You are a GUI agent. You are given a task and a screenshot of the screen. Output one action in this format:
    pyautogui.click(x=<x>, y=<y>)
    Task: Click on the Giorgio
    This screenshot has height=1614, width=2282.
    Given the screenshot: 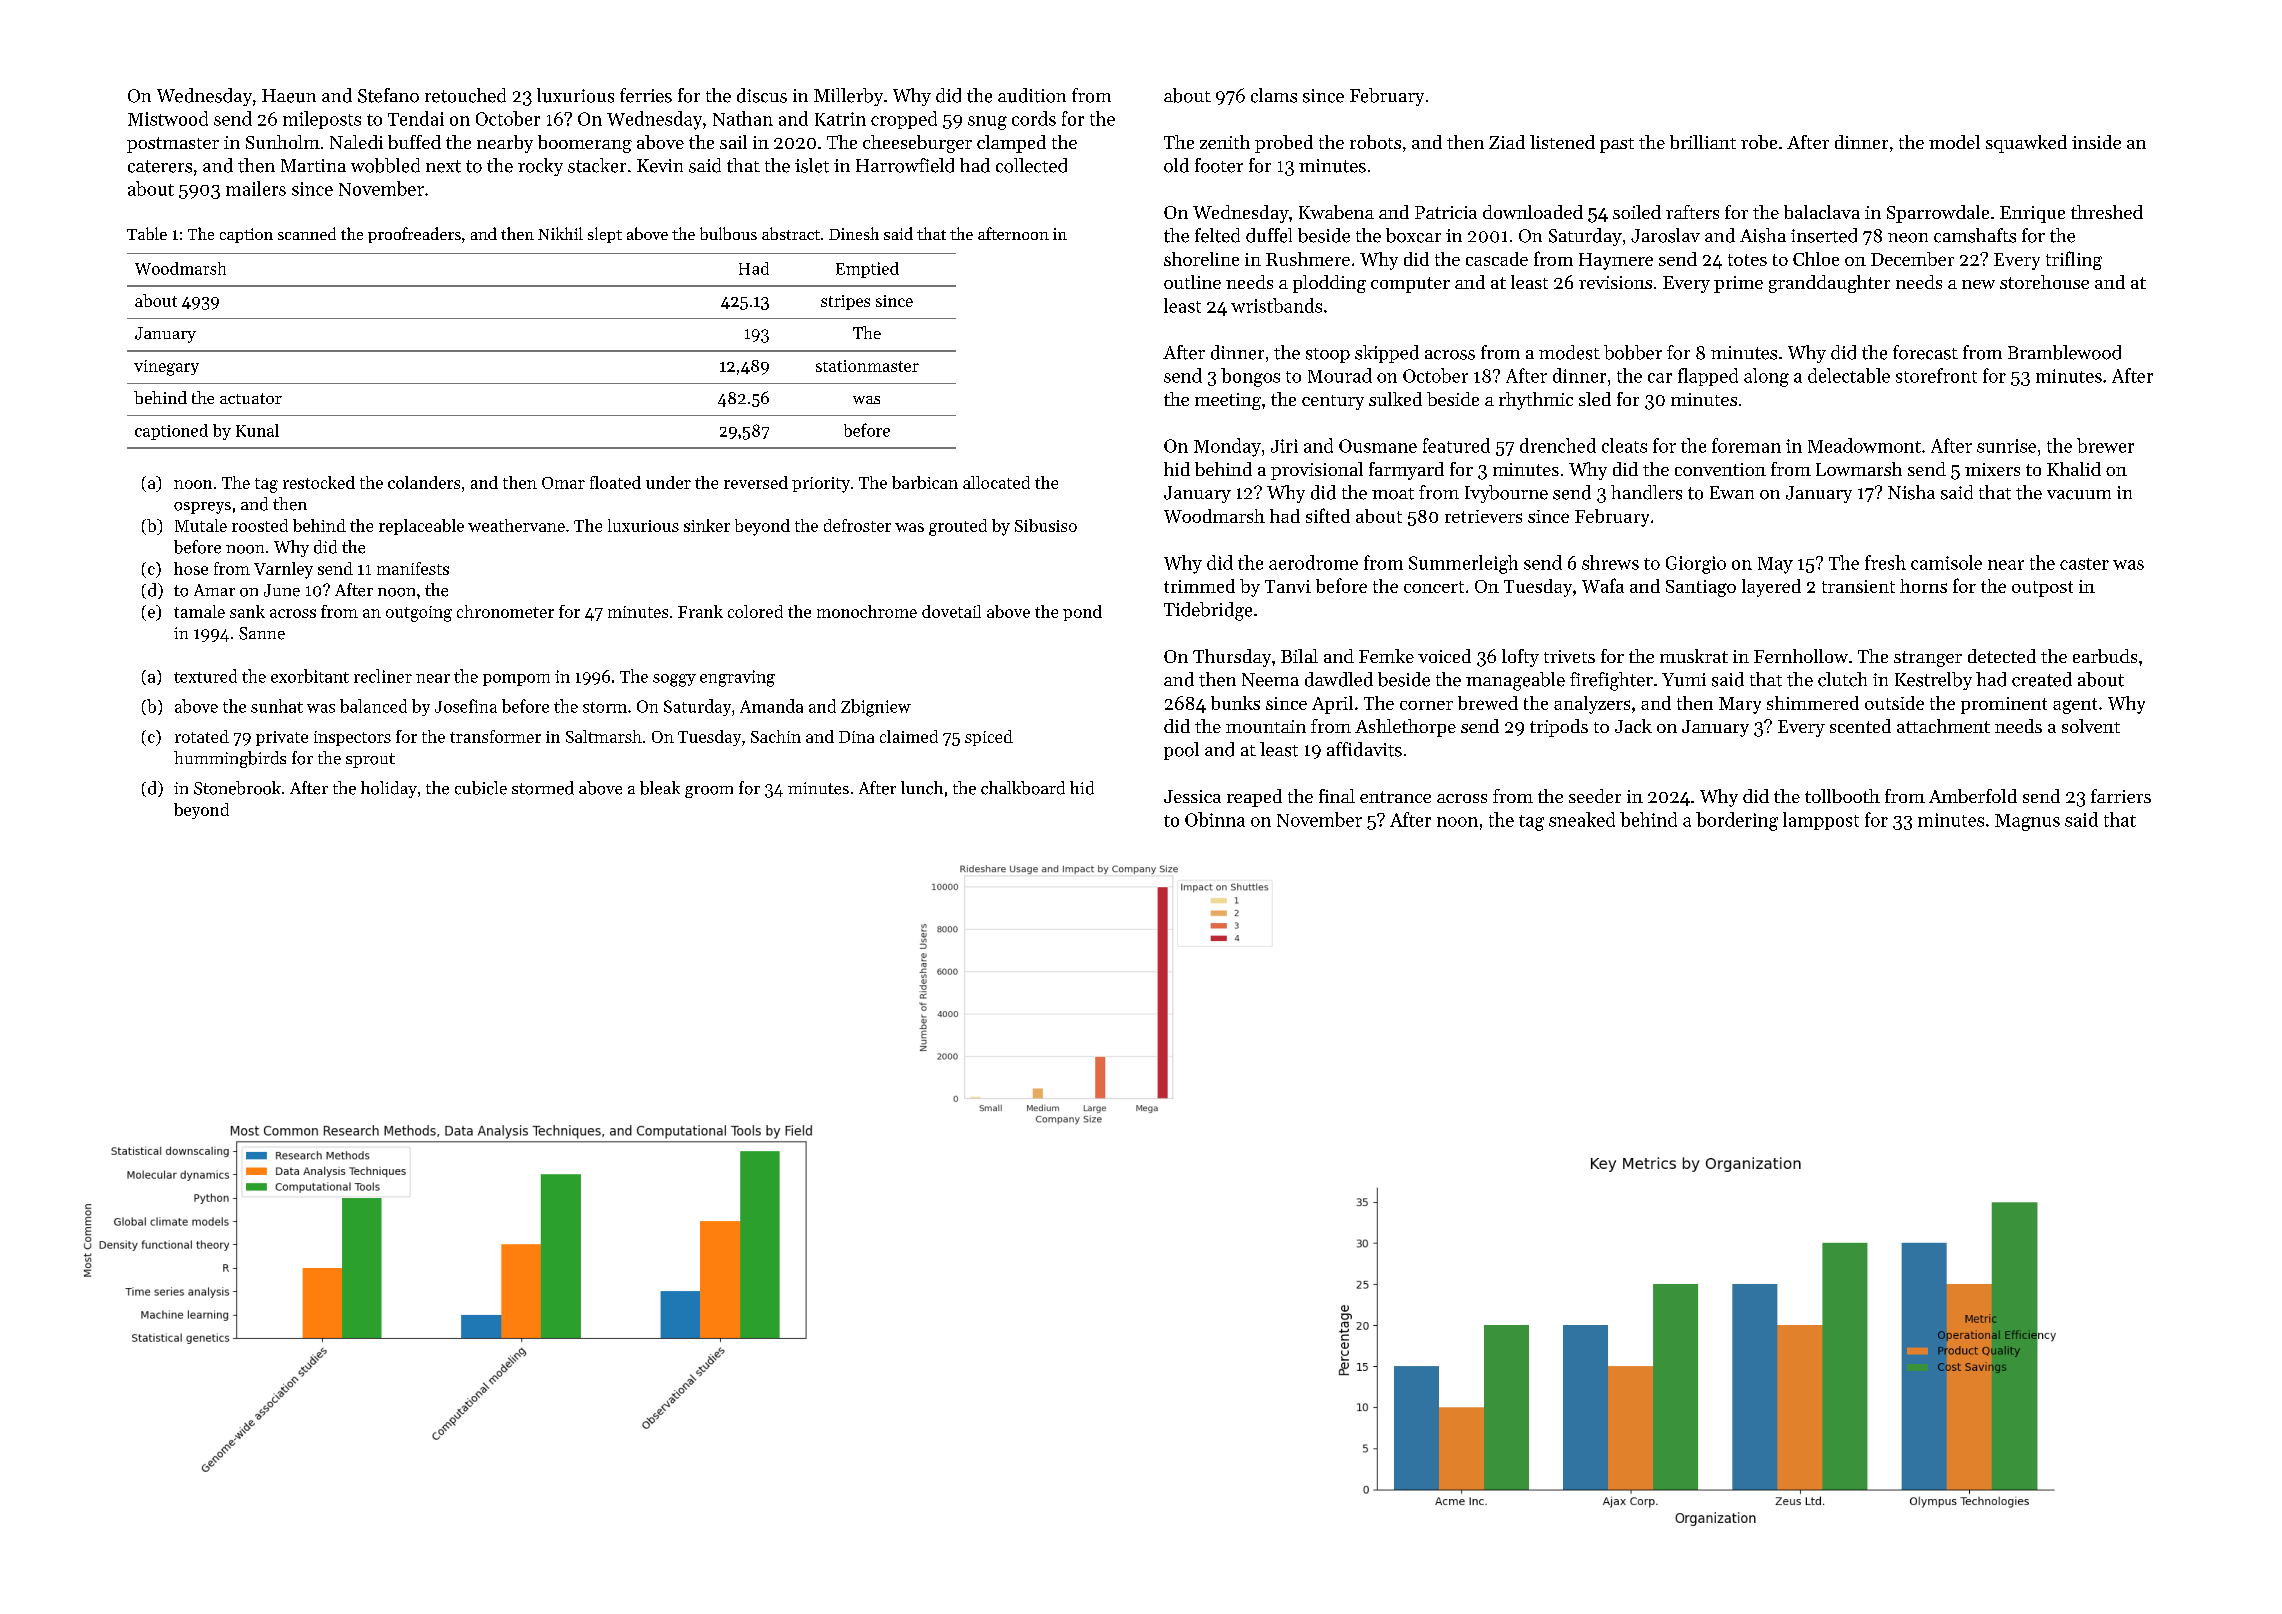 What is the action you would take?
    pyautogui.click(x=1696, y=565)
